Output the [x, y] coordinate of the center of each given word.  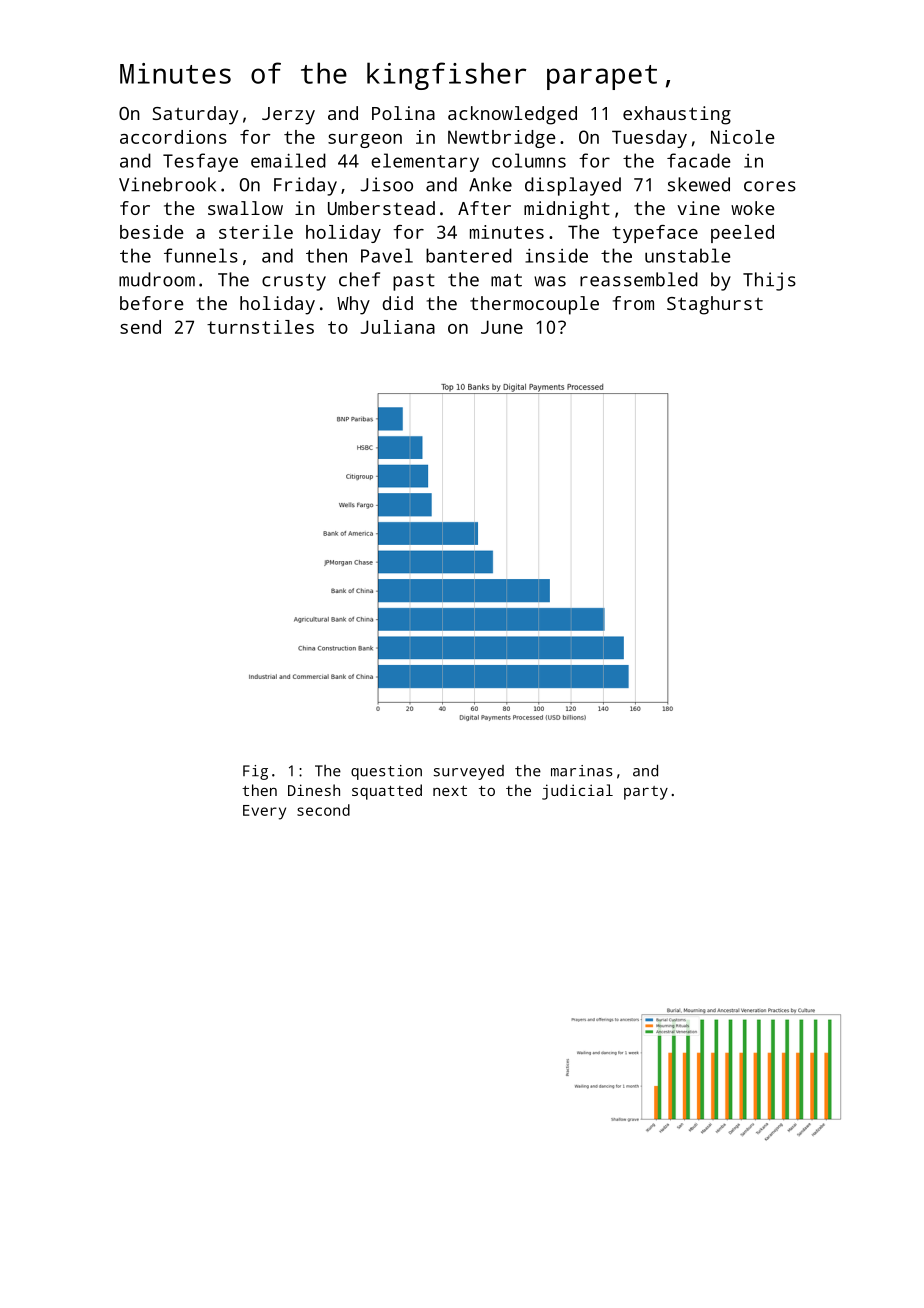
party [646, 793]
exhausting [677, 115]
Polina [403, 113]
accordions [173, 137]
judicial [577, 792]
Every [264, 812]
